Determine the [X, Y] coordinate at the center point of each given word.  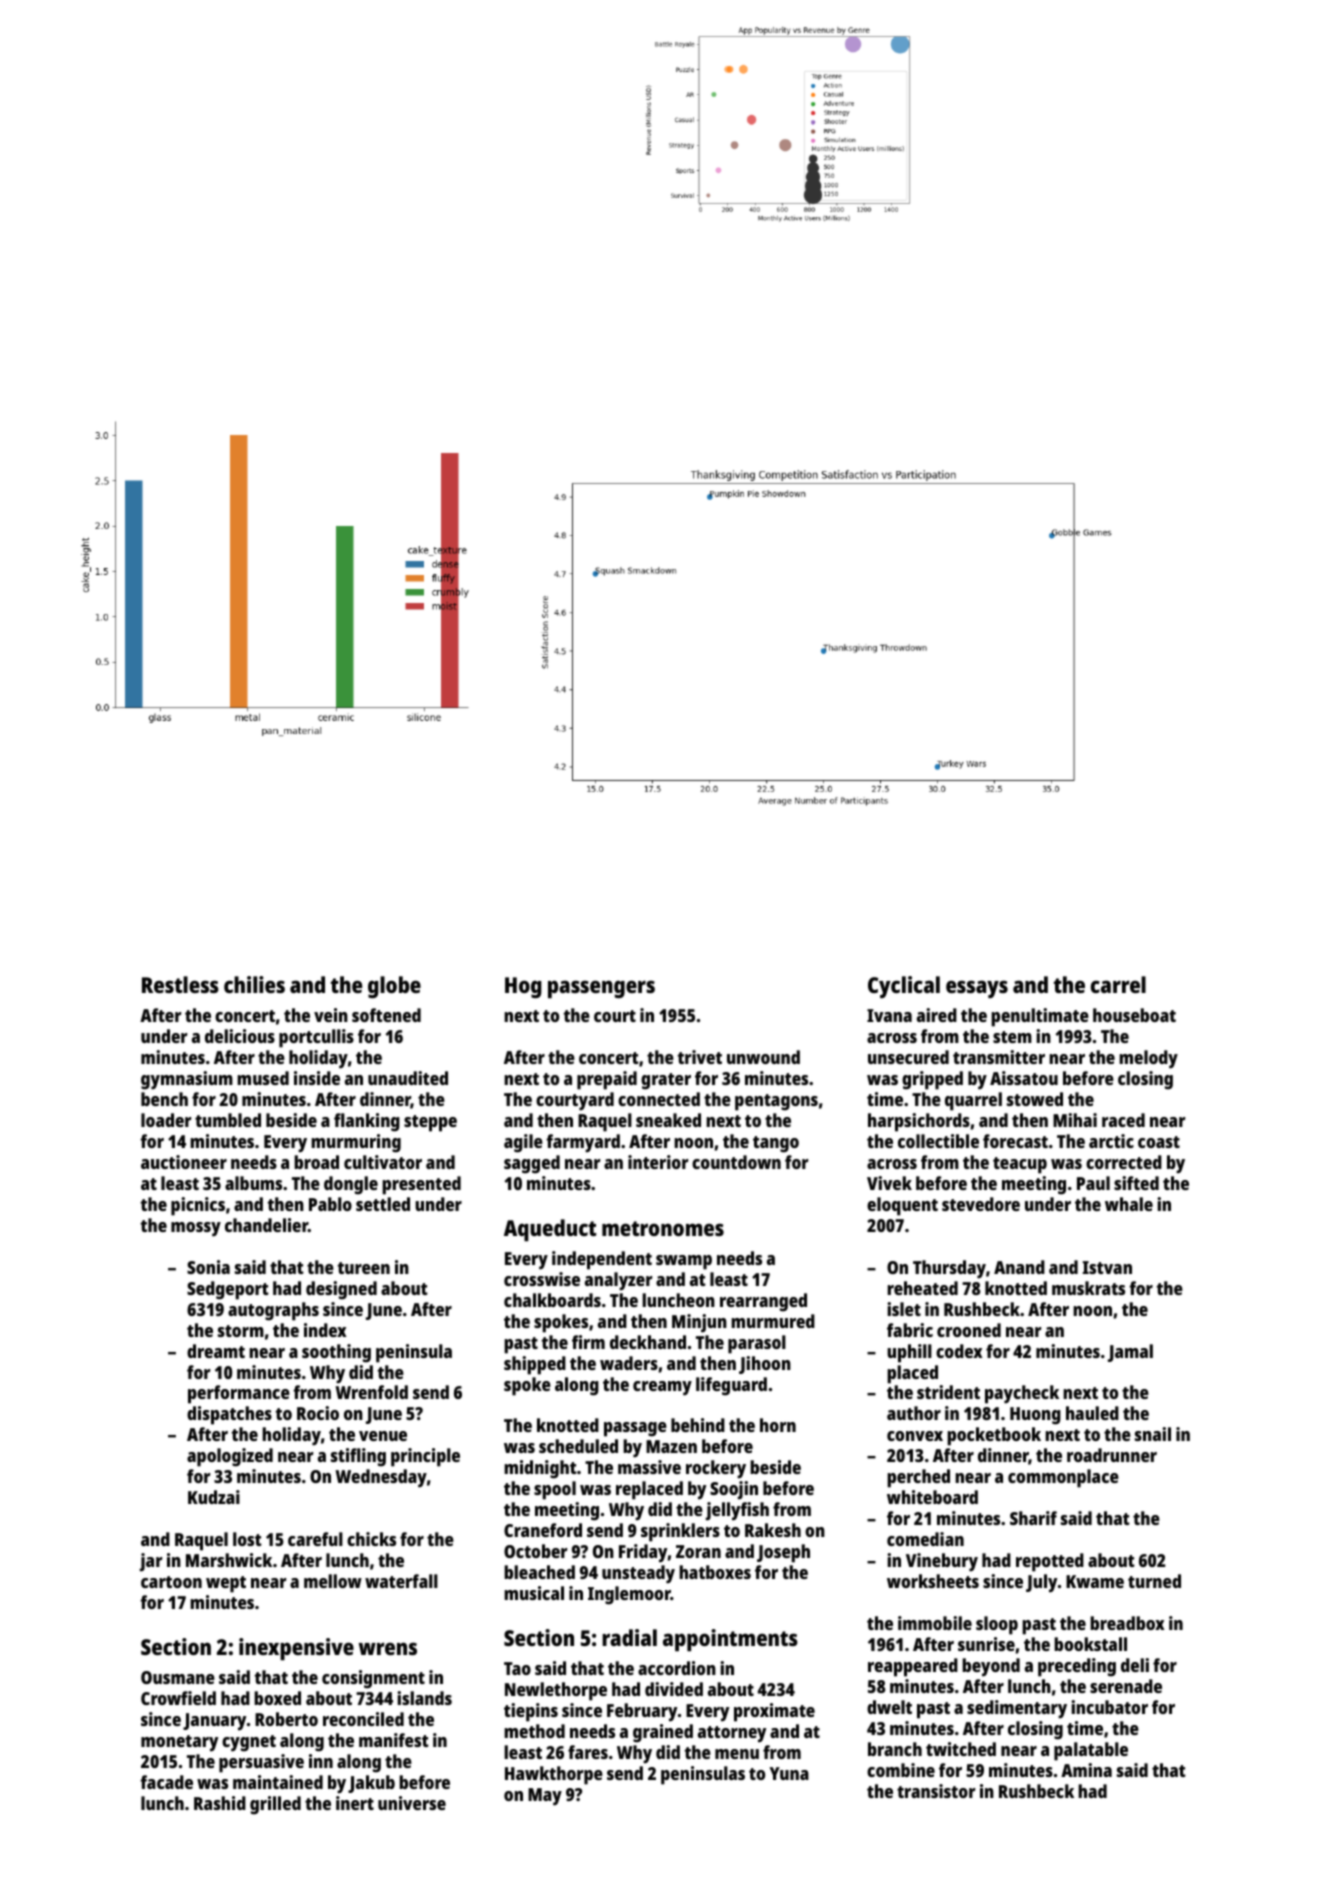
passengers [601, 989]
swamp [684, 1262]
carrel [1118, 984]
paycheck [1022, 1394]
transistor [936, 1791]
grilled [275, 1805]
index [325, 1330]
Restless [180, 984]
